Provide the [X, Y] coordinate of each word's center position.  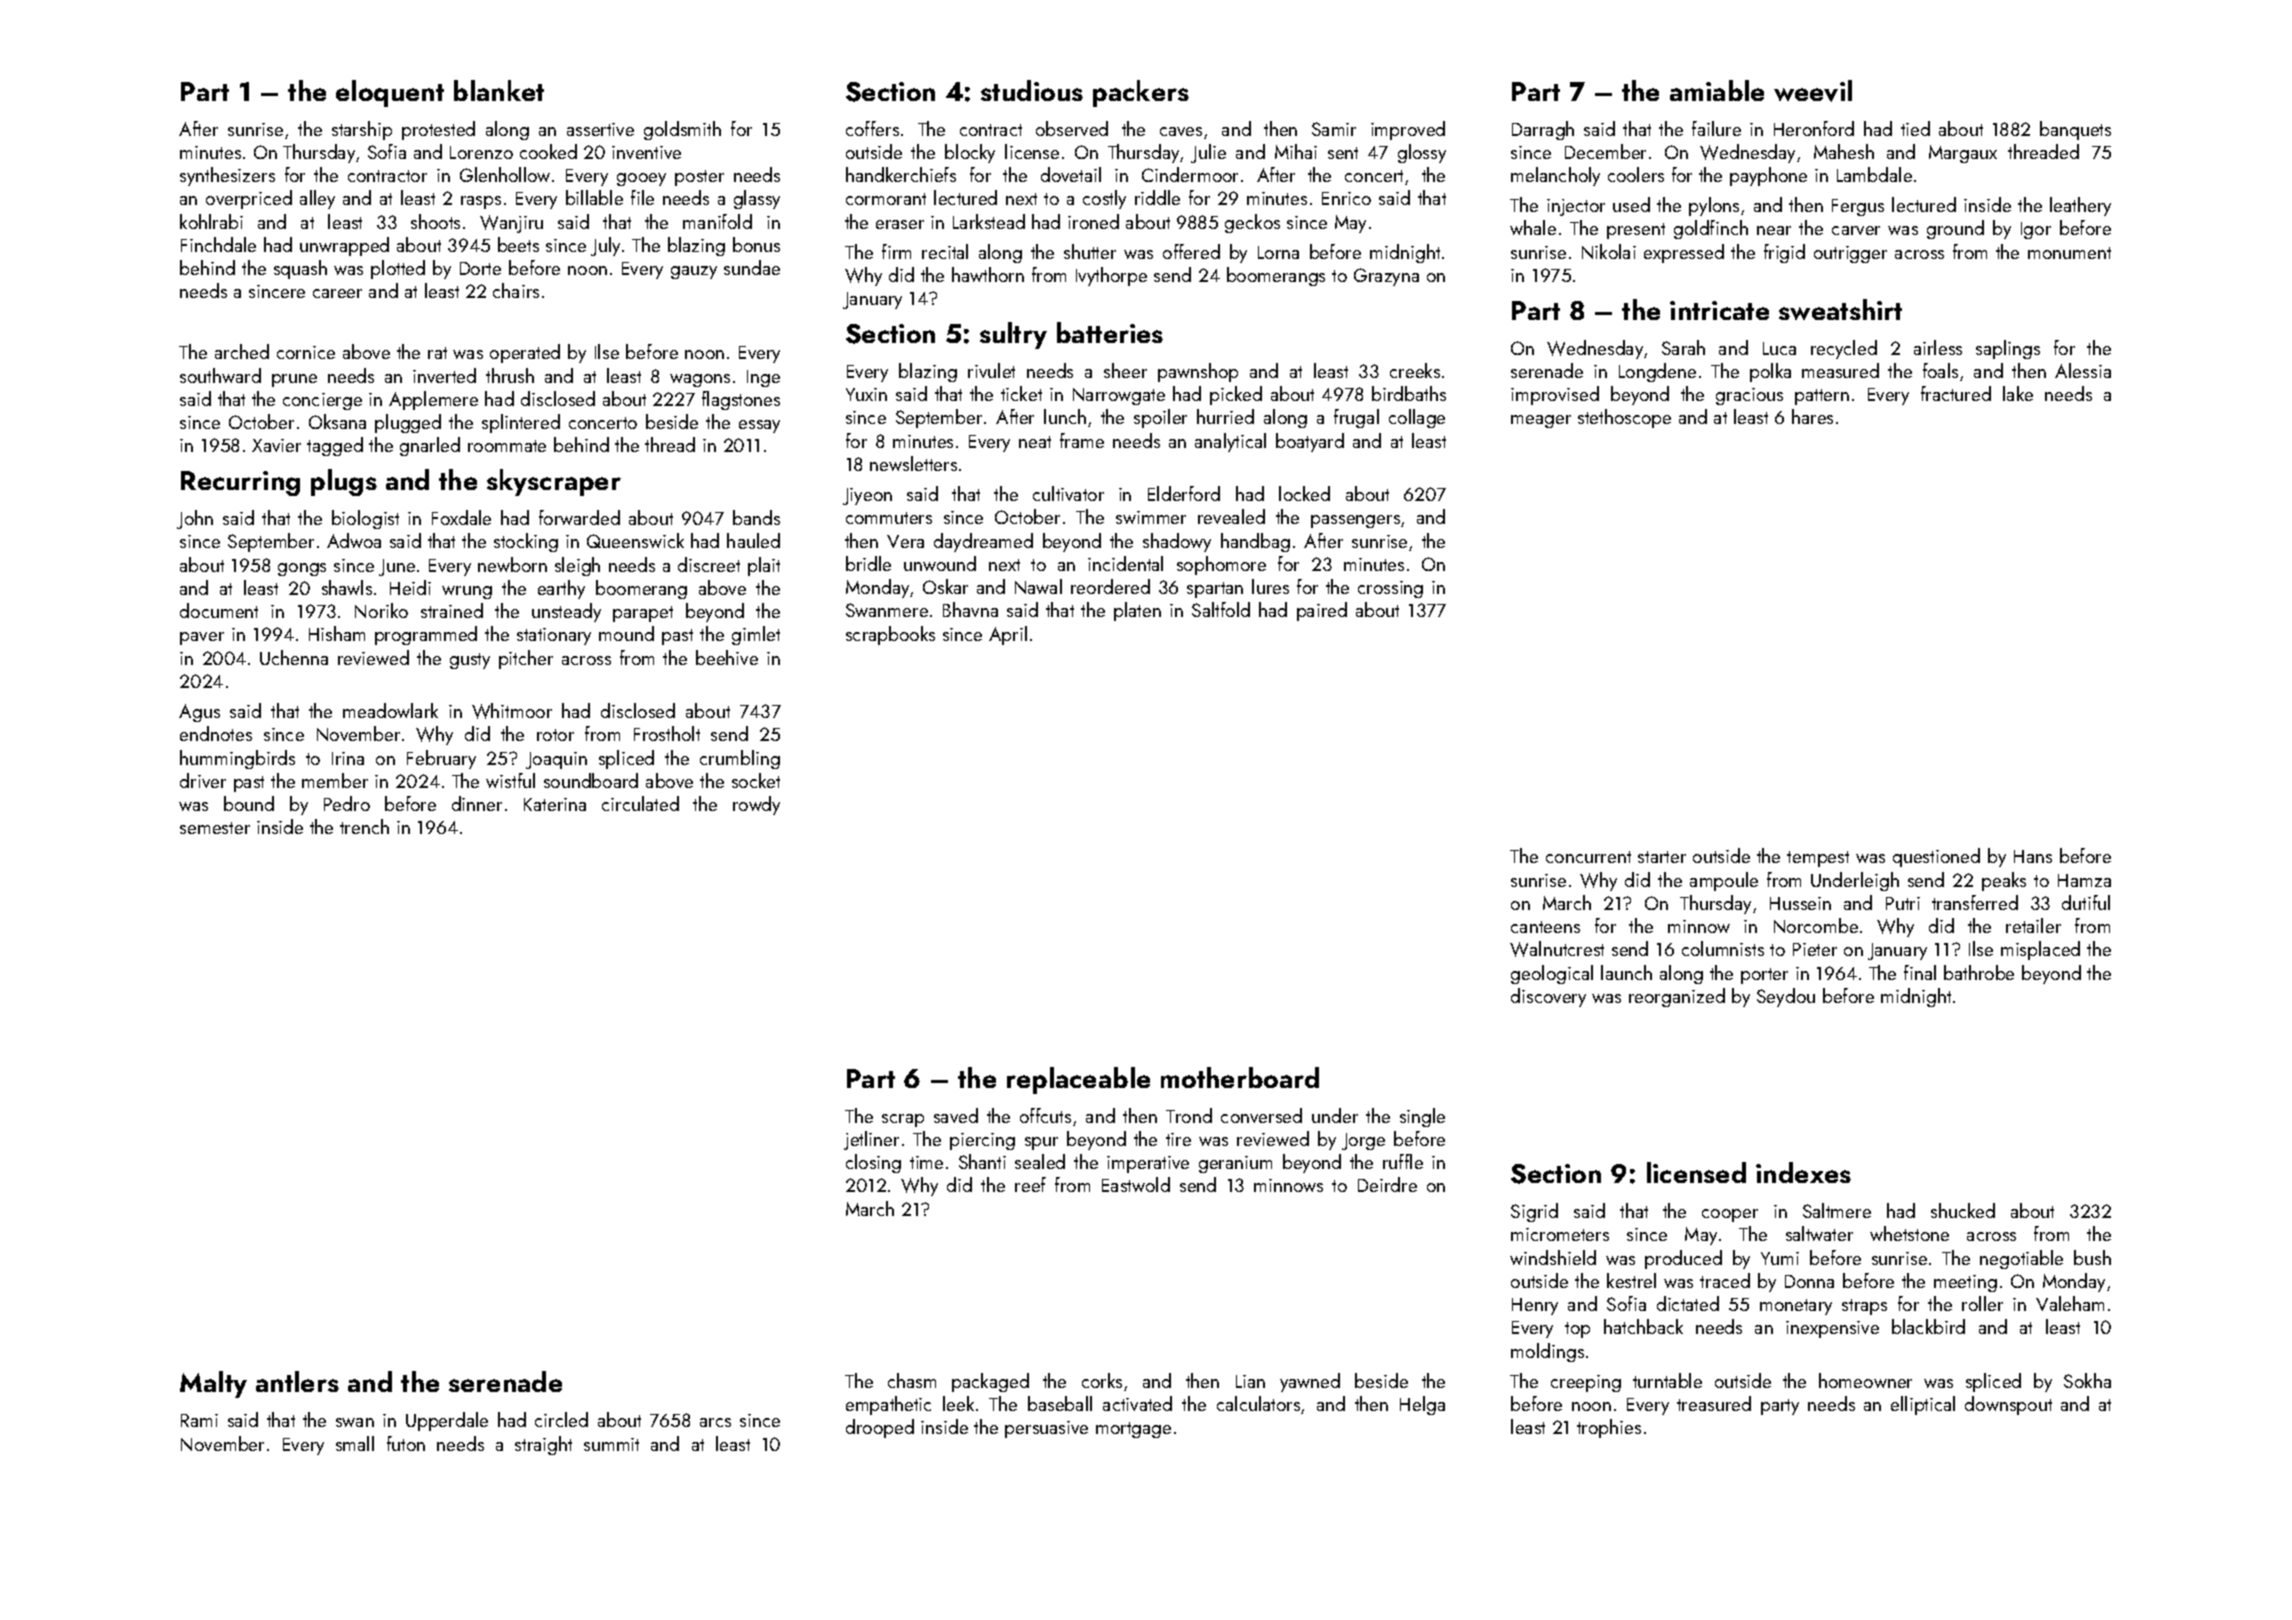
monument [2069, 253]
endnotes [216, 733]
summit [611, 1444]
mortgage [1133, 1430]
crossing [1390, 589]
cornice [306, 352]
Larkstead [989, 221]
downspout [2008, 1405]
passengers [1355, 521]
